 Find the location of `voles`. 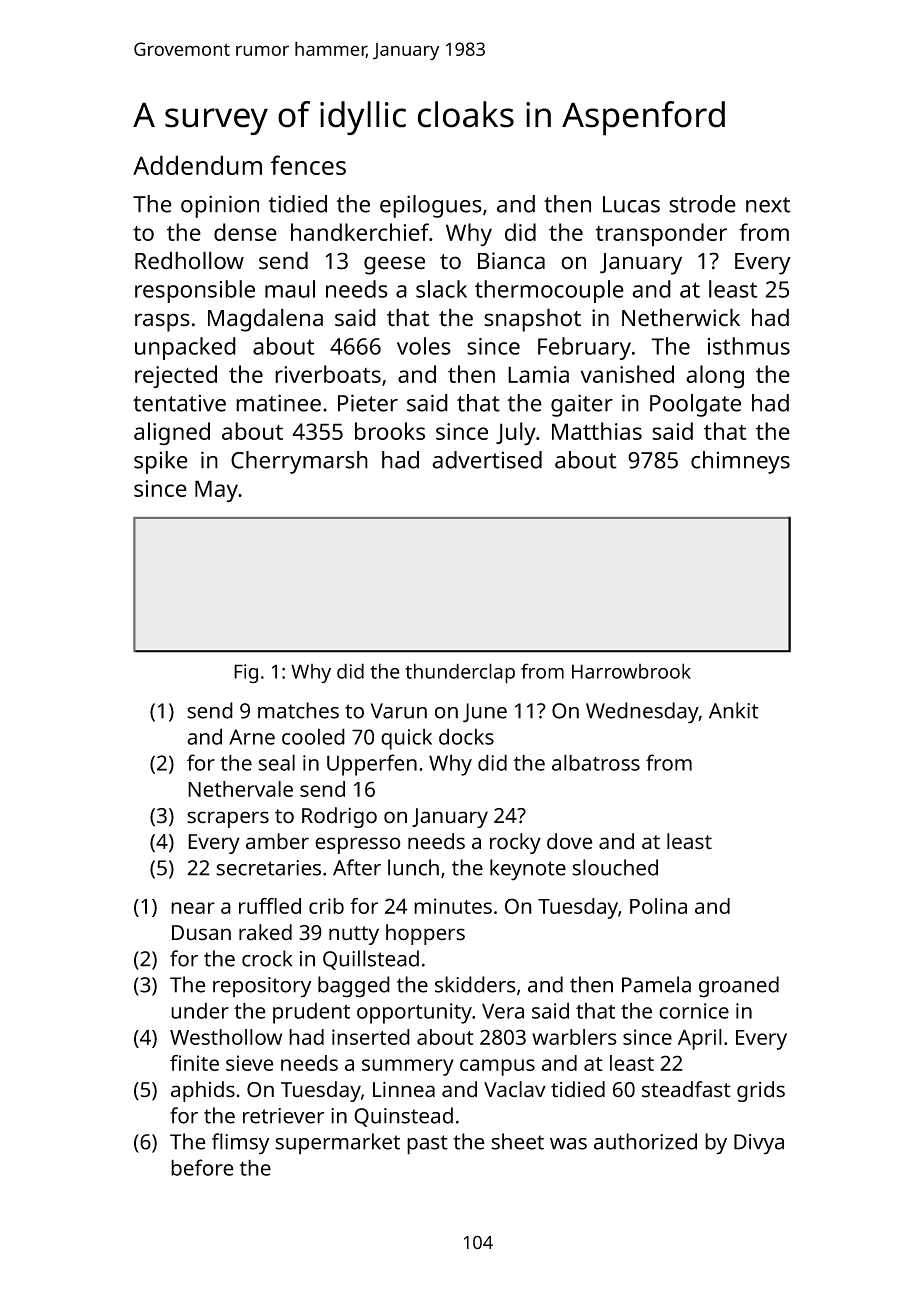

voles is located at coordinates (424, 346).
